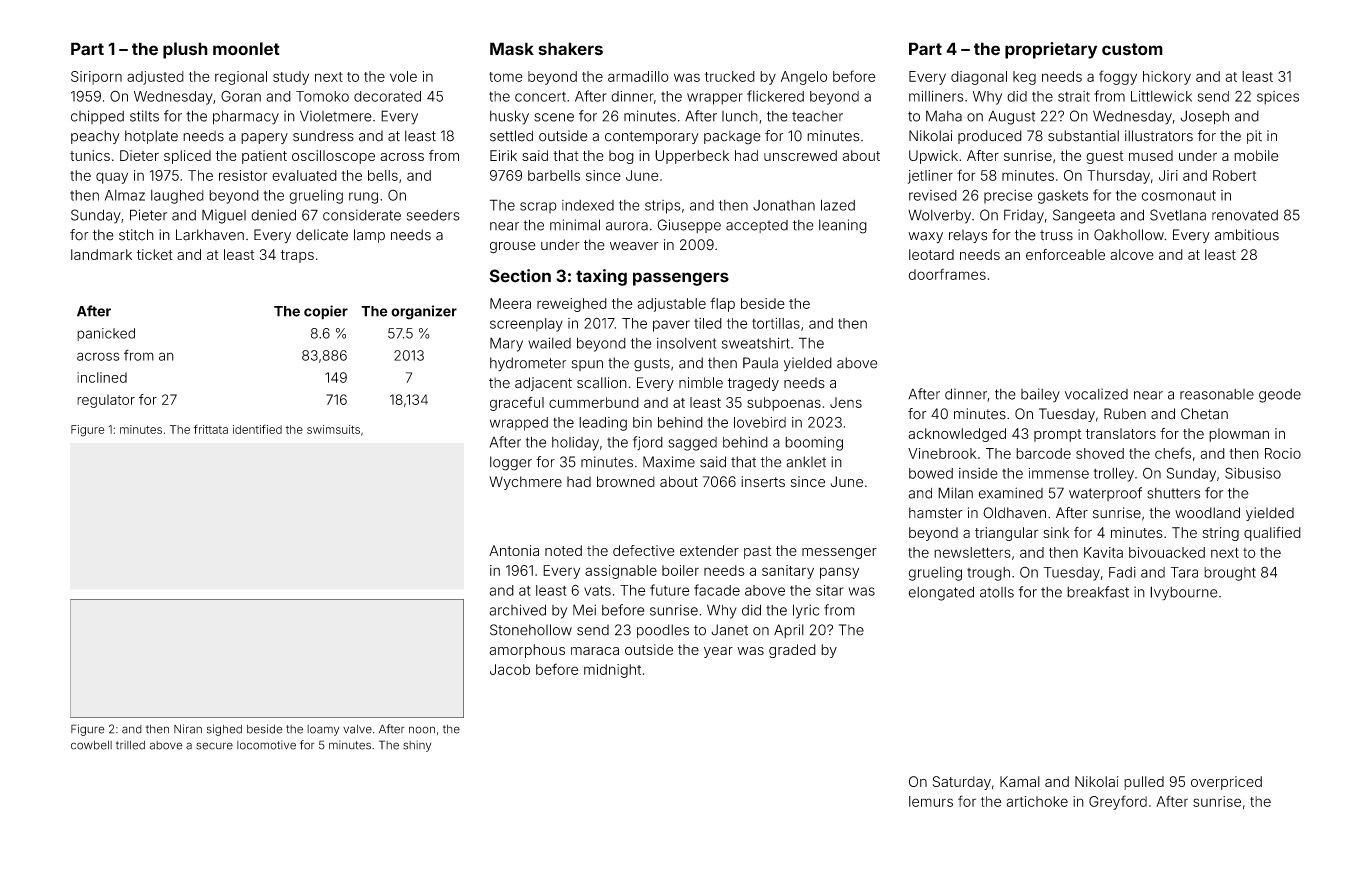  I want to click on Antonia, so click(514, 550).
